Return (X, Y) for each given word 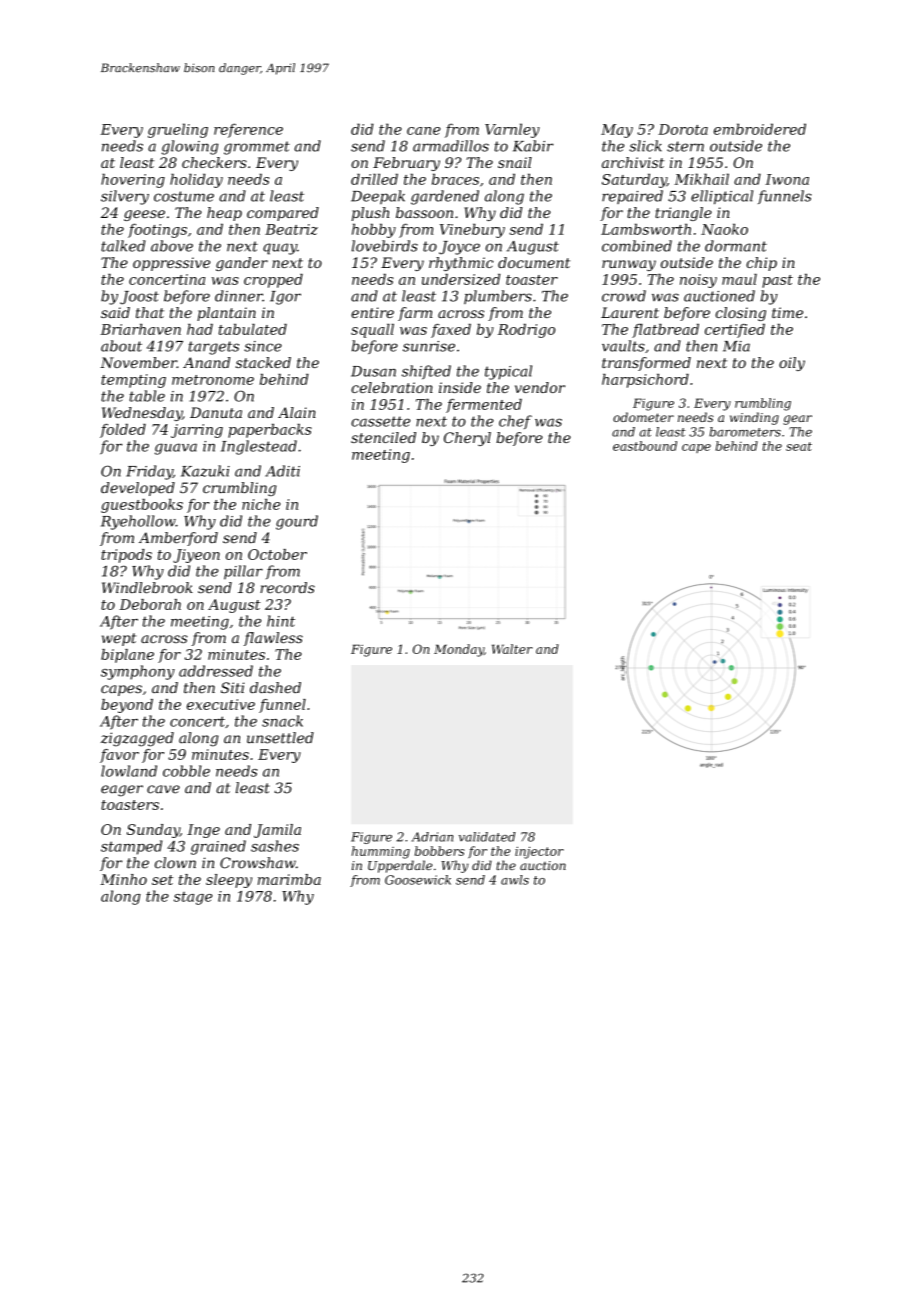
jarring (197, 431)
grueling (178, 130)
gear (797, 420)
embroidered (760, 129)
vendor (540, 387)
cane (423, 131)
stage (193, 898)
